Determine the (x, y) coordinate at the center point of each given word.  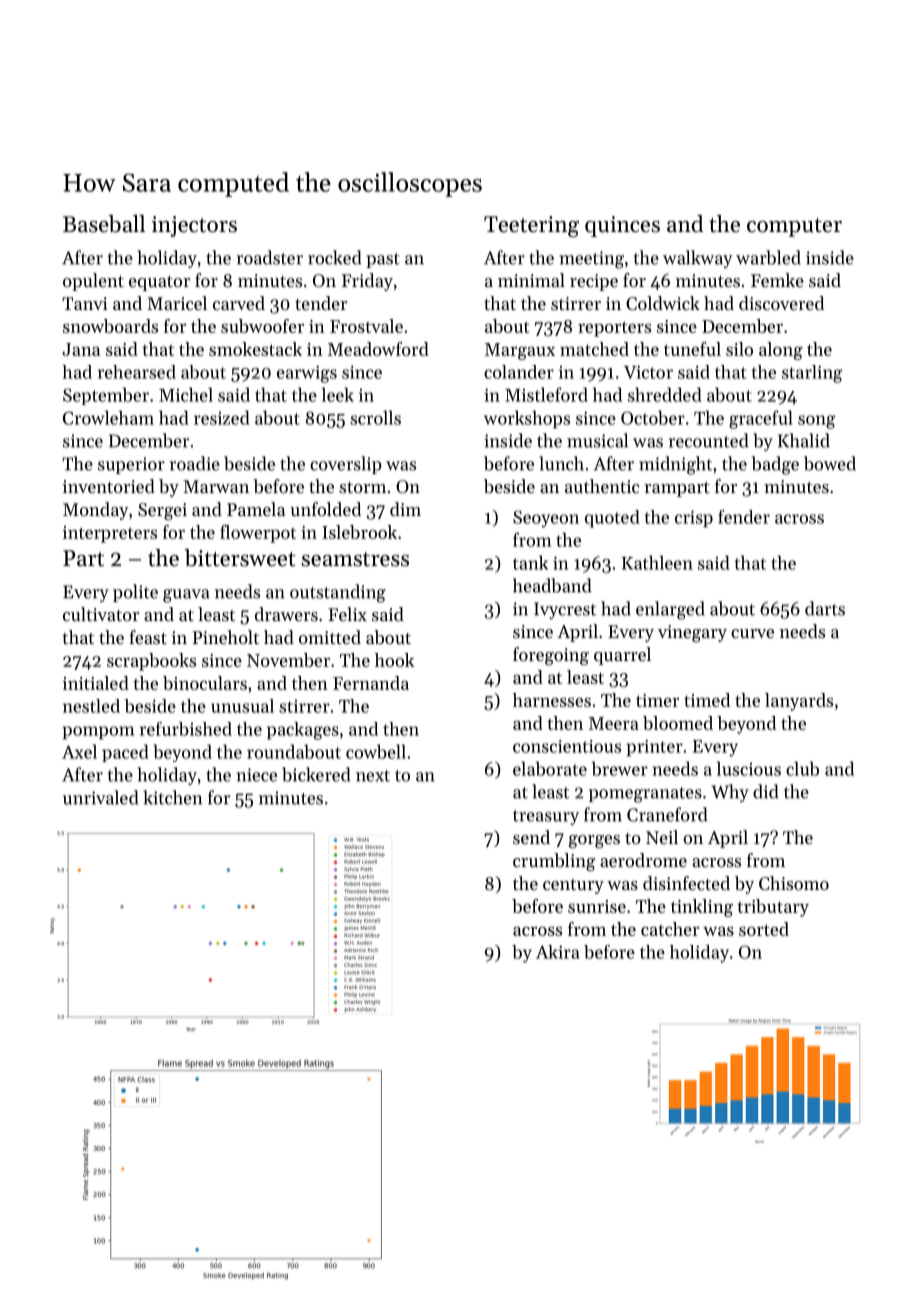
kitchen (172, 797)
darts (825, 608)
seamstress (355, 559)
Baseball (104, 224)
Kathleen (657, 562)
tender (321, 303)
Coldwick (663, 303)
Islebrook (359, 532)
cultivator (101, 614)
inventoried (109, 486)
